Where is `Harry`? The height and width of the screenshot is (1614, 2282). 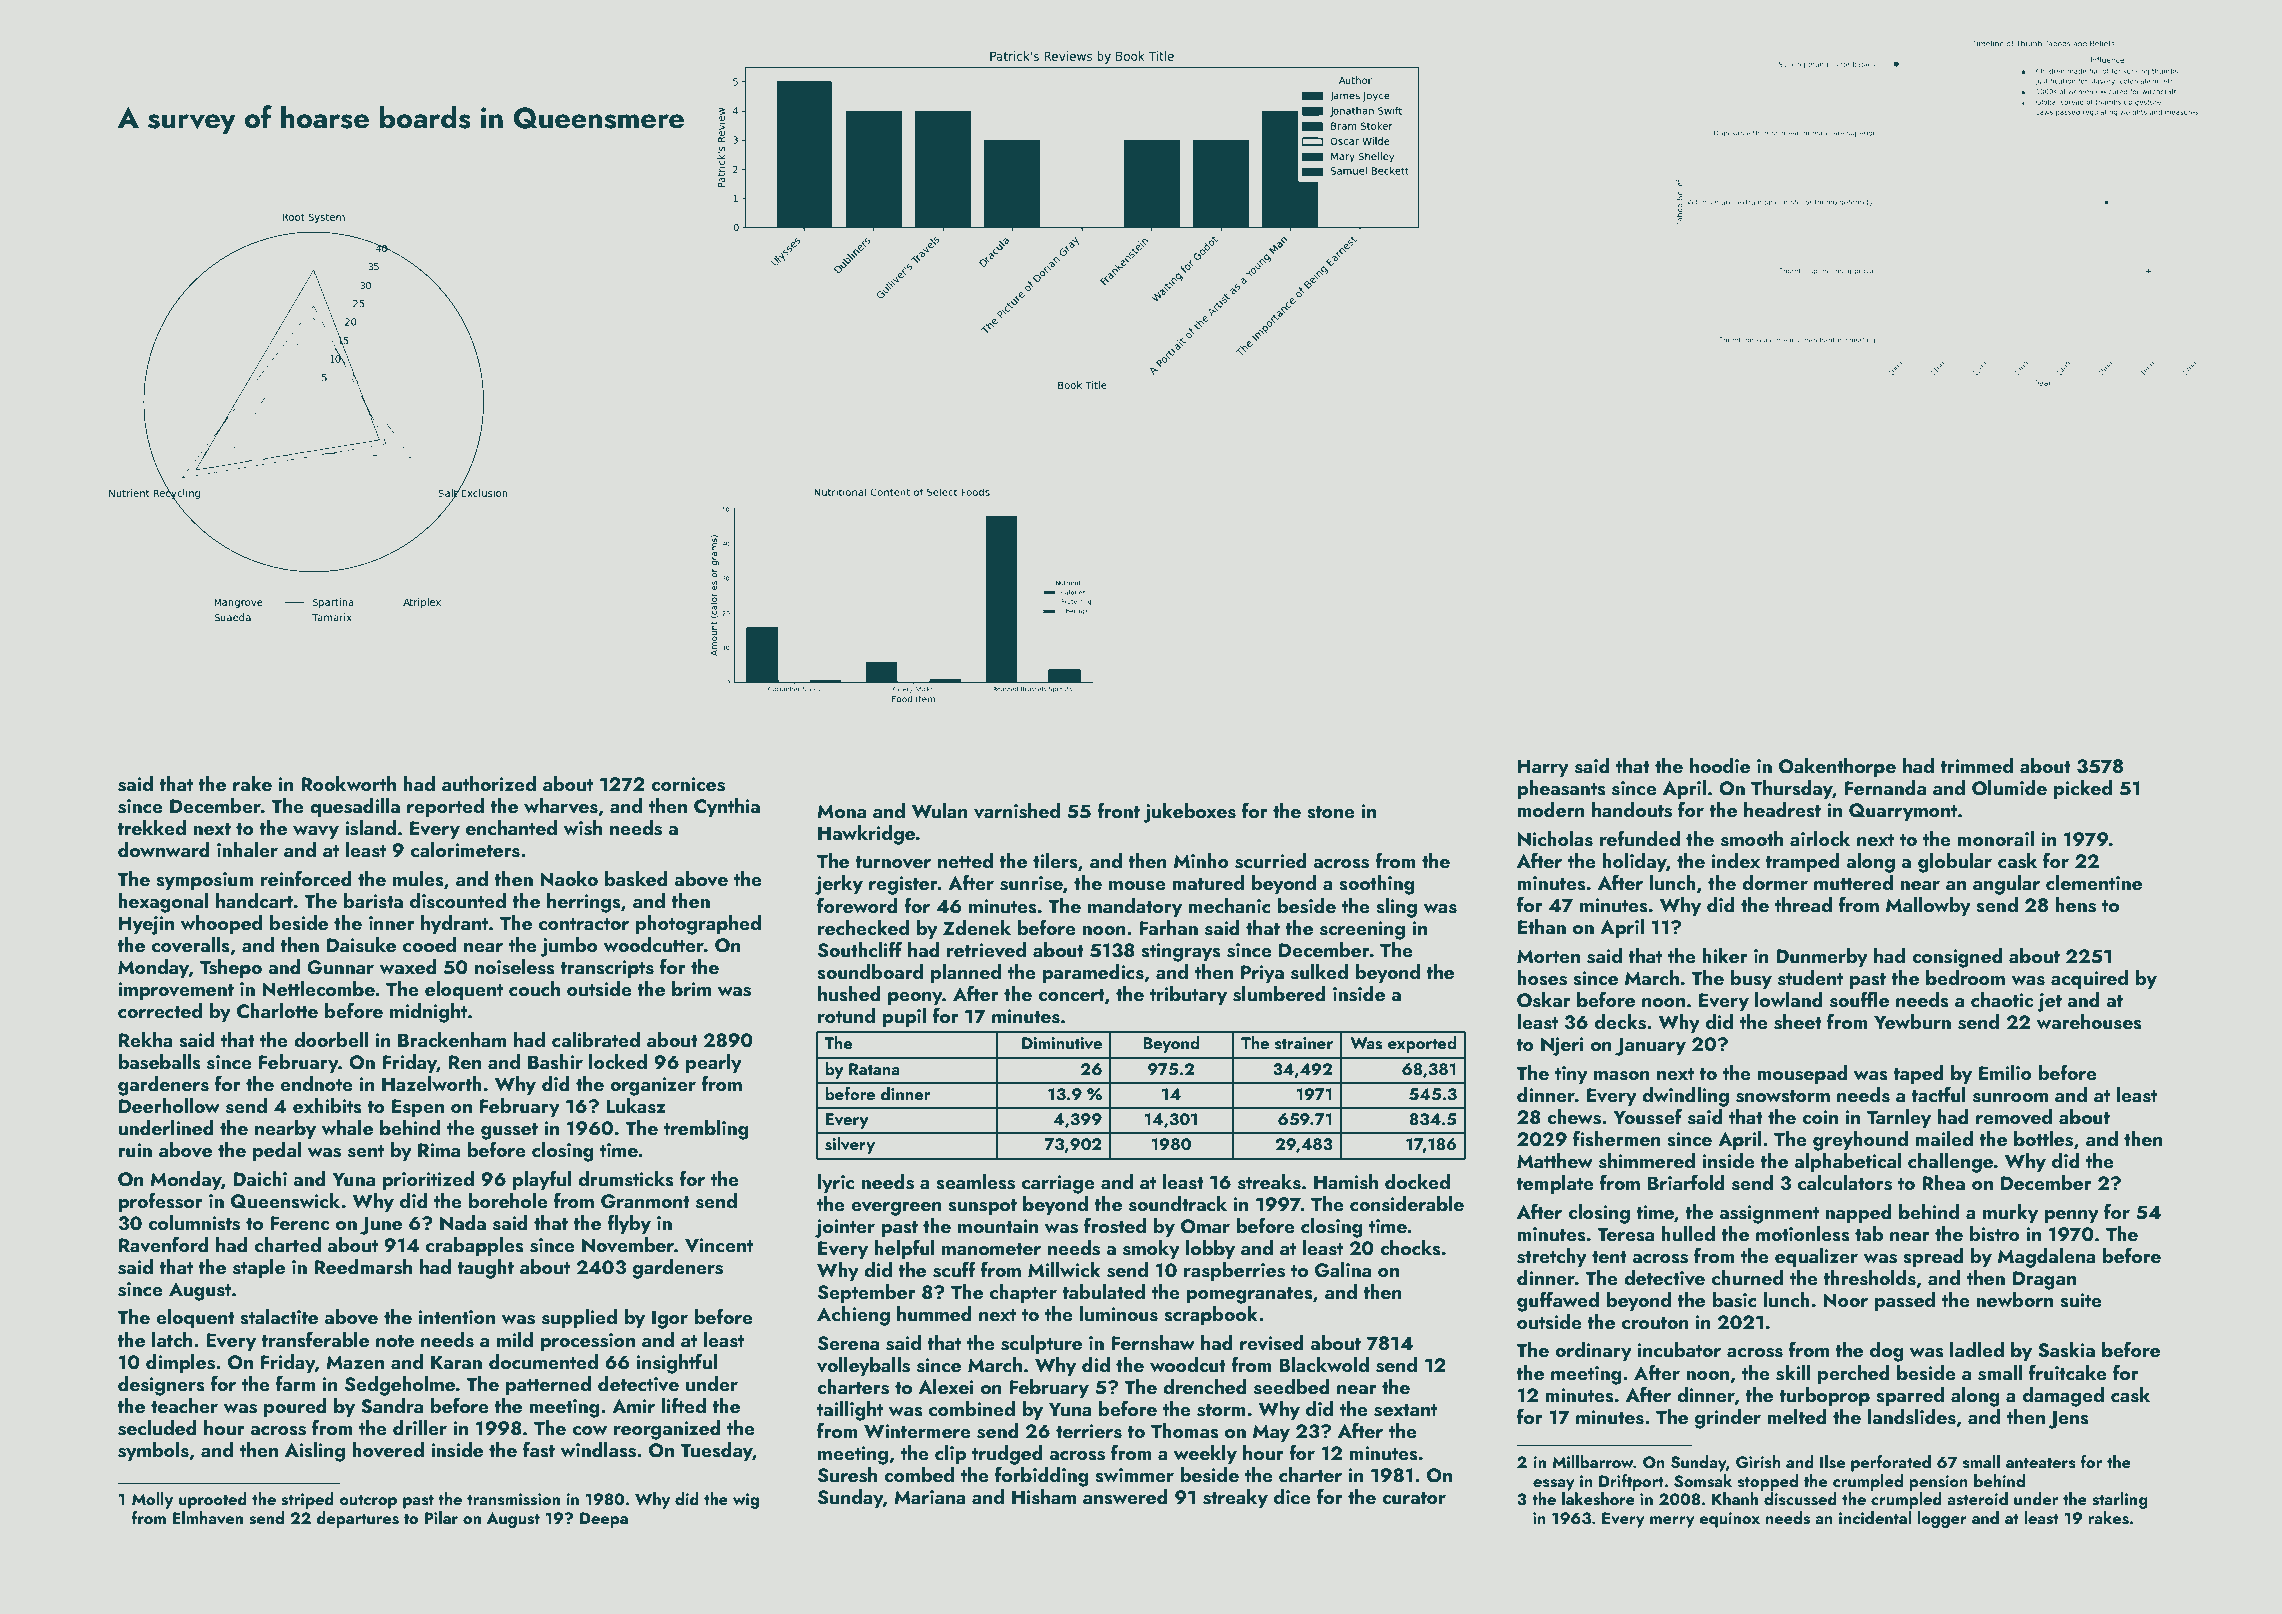 Harry is located at coordinates (1543, 768).
